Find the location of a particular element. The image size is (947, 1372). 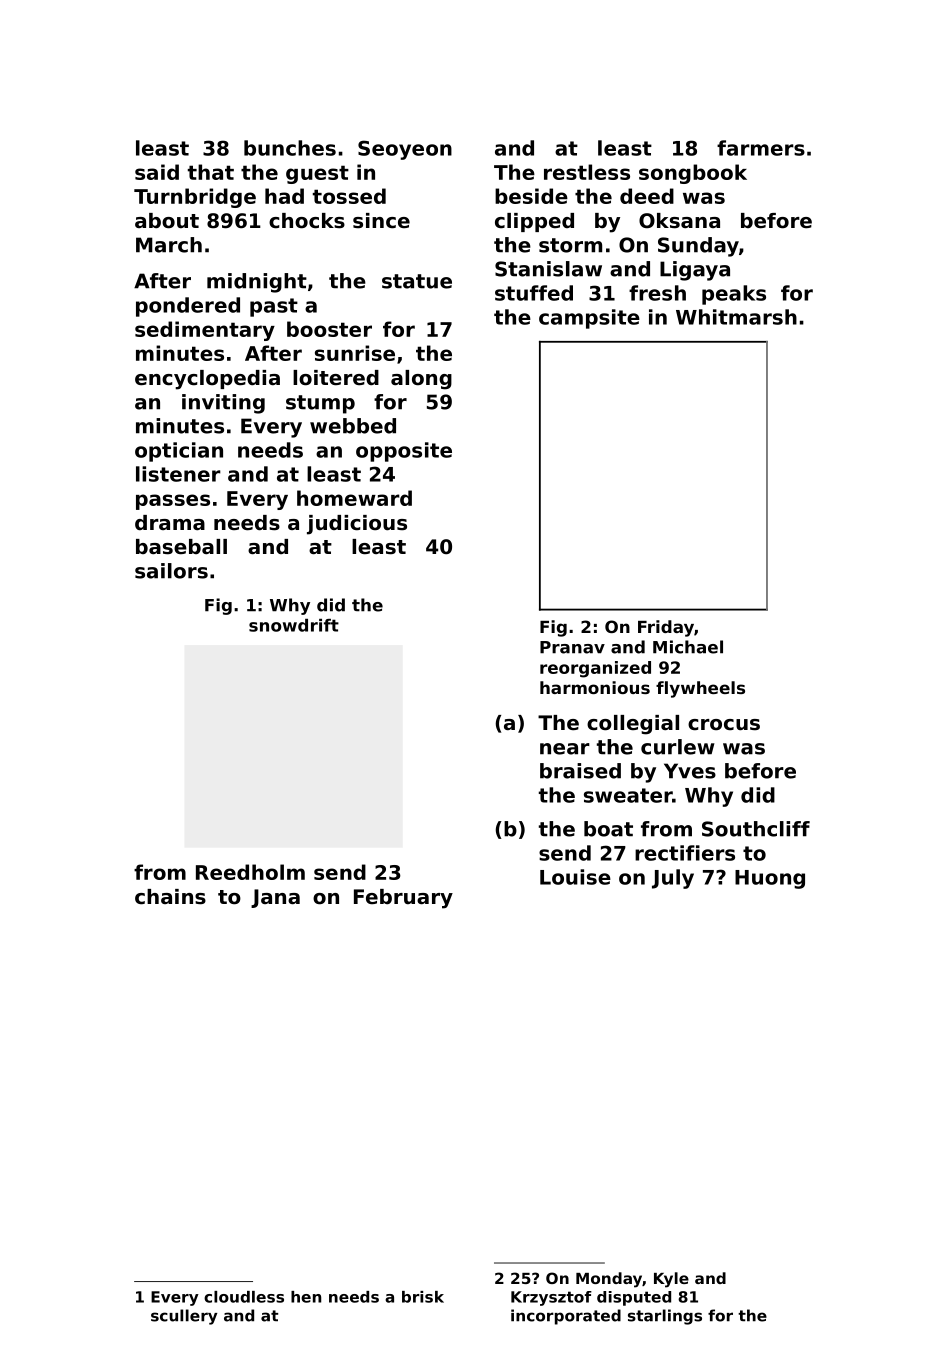

rectifiers is located at coordinates (685, 853).
